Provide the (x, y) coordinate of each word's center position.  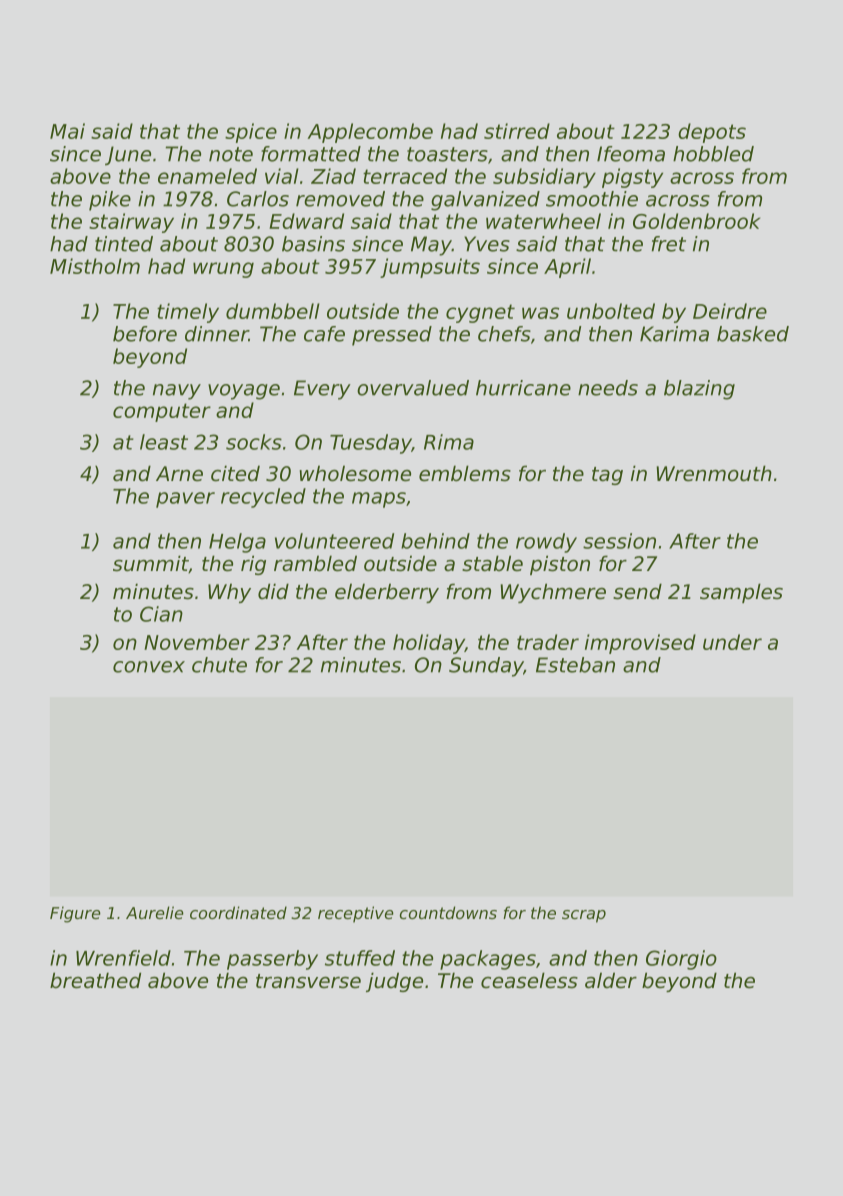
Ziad (333, 176)
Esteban (575, 665)
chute (219, 665)
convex (149, 667)
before (145, 334)
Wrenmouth (714, 473)
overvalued (413, 388)
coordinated (238, 912)
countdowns (448, 912)
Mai (67, 131)
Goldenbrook (696, 221)
